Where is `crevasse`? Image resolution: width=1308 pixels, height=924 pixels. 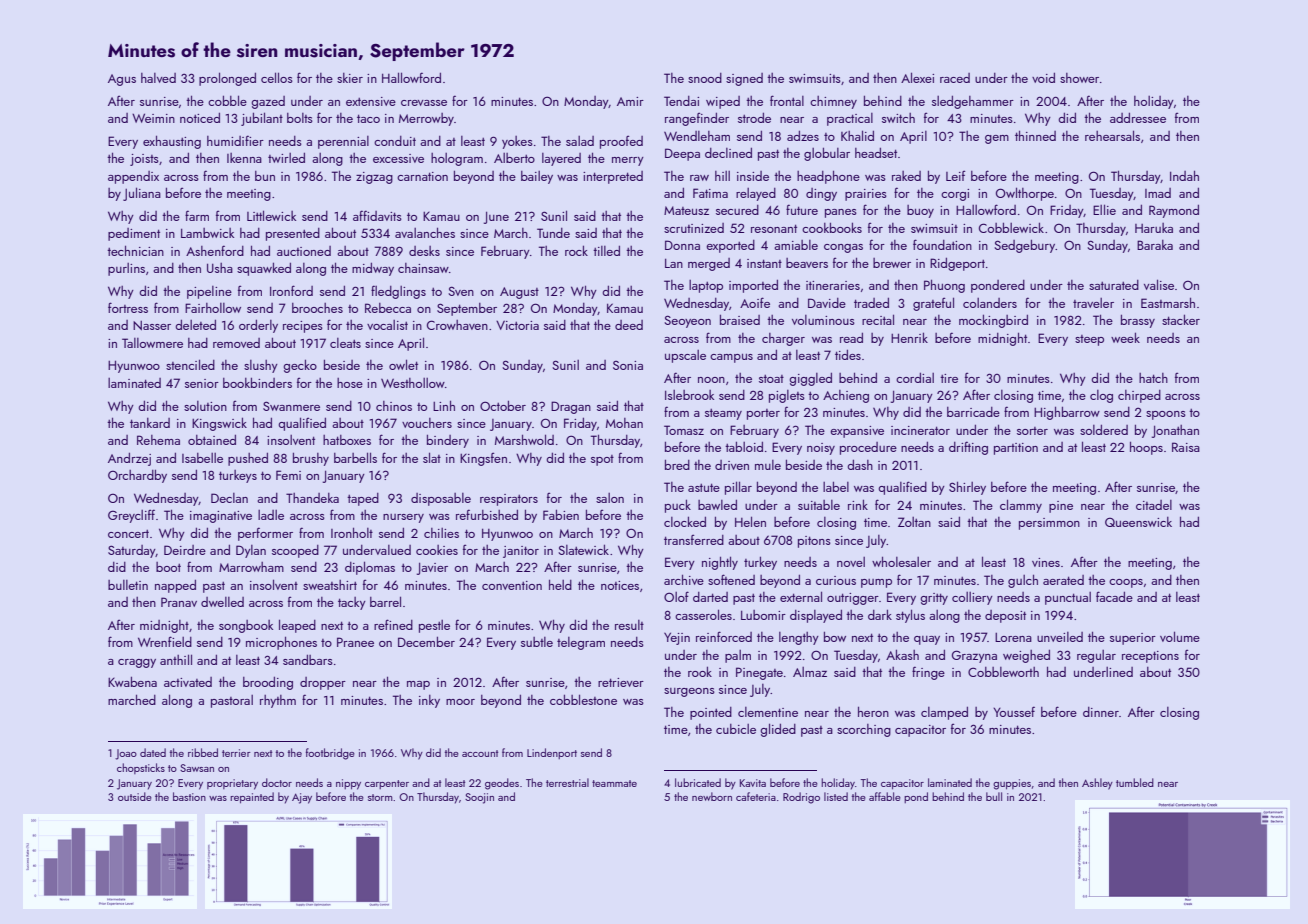 crevasse is located at coordinates (424, 103).
